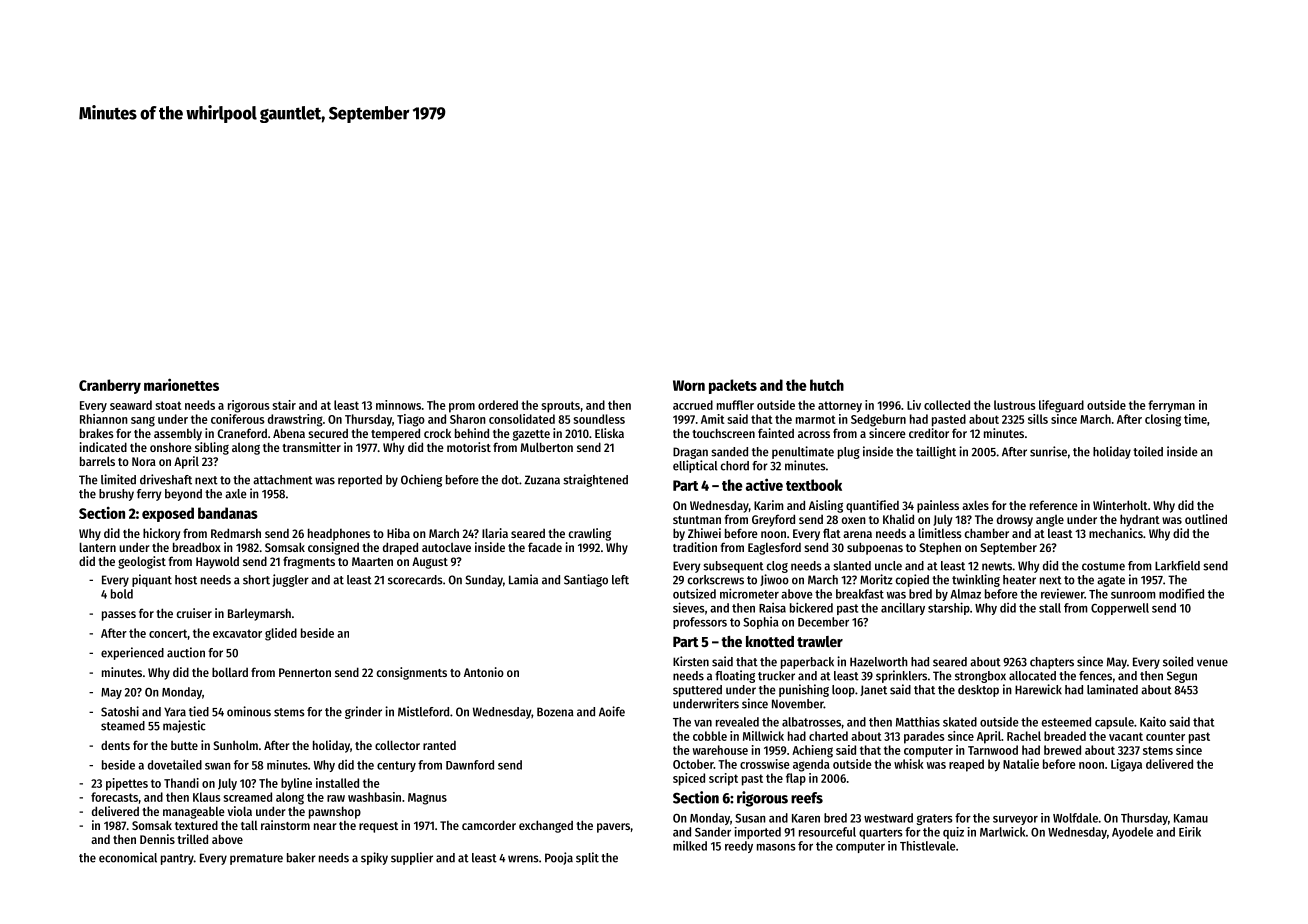 The height and width of the image is (924, 1308). Describe the element at coordinates (301, 858) in the image. I see `baker` at that location.
